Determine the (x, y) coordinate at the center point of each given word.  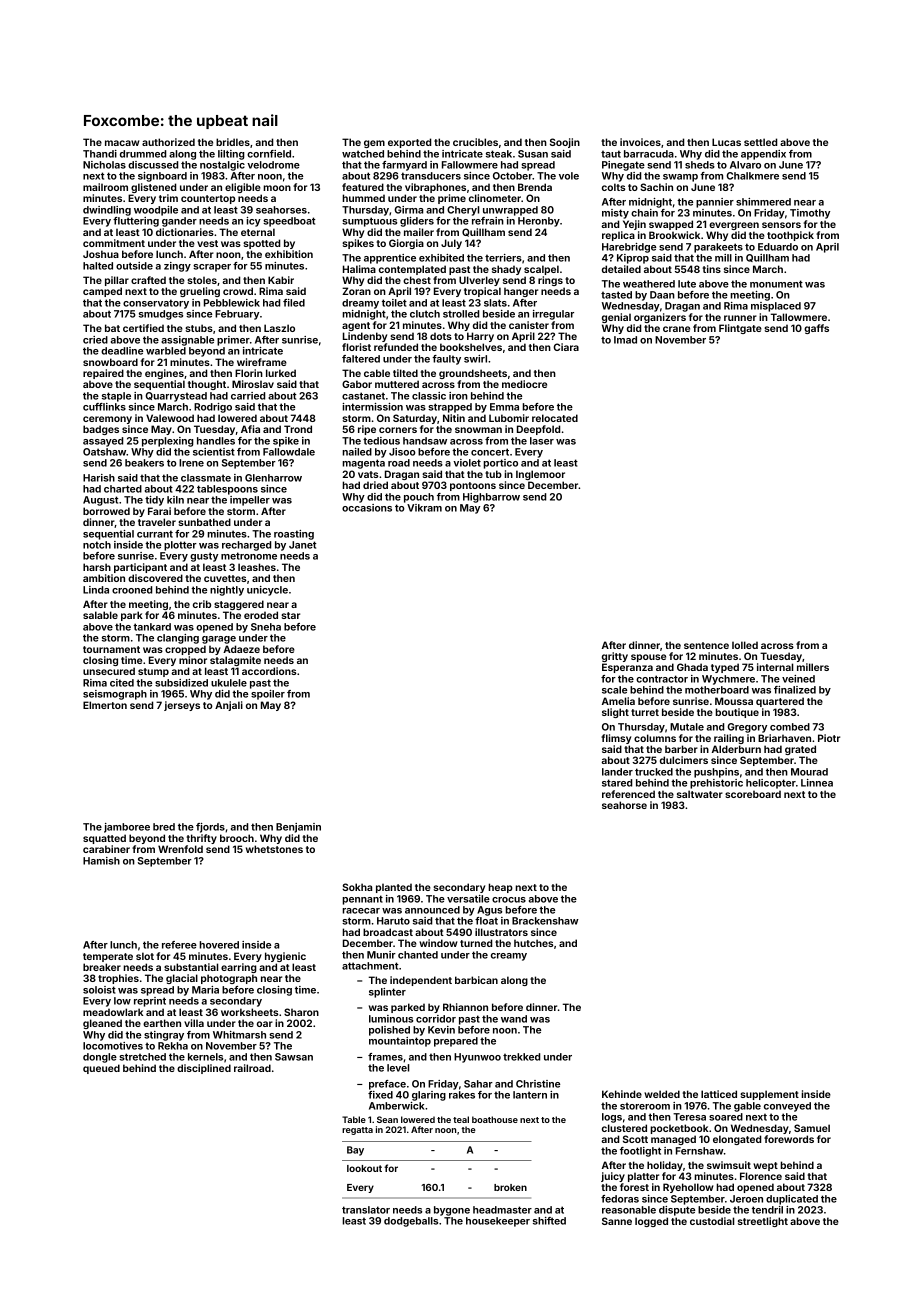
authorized (168, 142)
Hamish (101, 861)
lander (617, 772)
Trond (298, 429)
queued (101, 1069)
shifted (549, 1221)
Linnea (817, 783)
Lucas (726, 142)
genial (616, 318)
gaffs (816, 329)
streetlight (763, 1222)
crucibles (475, 142)
